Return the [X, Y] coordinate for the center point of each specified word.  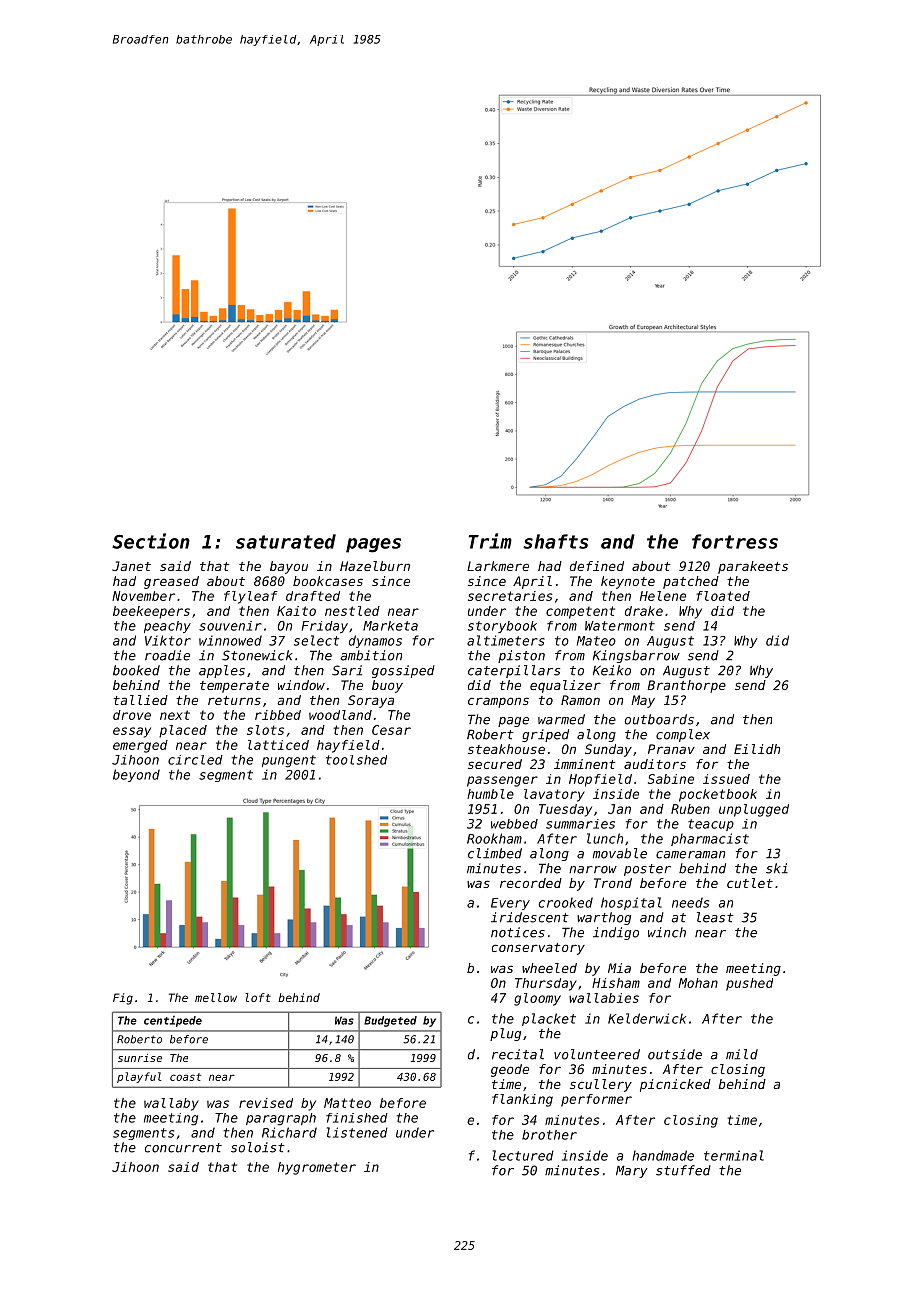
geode [510, 1070]
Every [510, 904]
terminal [734, 1155]
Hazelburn [375, 566]
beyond [136, 775]
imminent [584, 764]
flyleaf [251, 597]
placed [183, 731]
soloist [258, 1147]
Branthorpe [686, 686]
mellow [216, 997]
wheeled [549, 968]
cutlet [750, 883]
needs [690, 902]
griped [545, 735]
